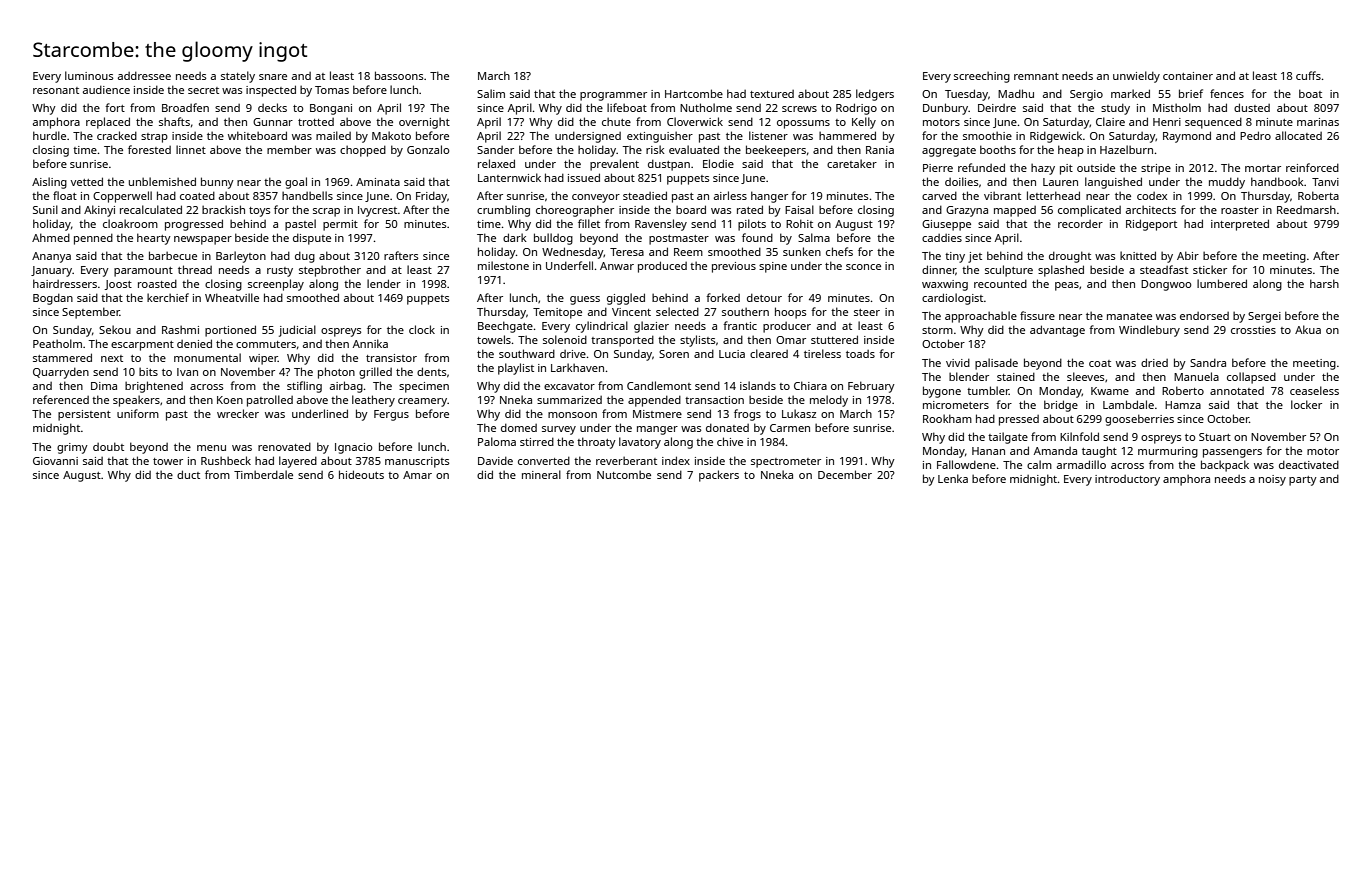  Describe the element at coordinates (271, 91) in the document. I see `inspected` at that location.
